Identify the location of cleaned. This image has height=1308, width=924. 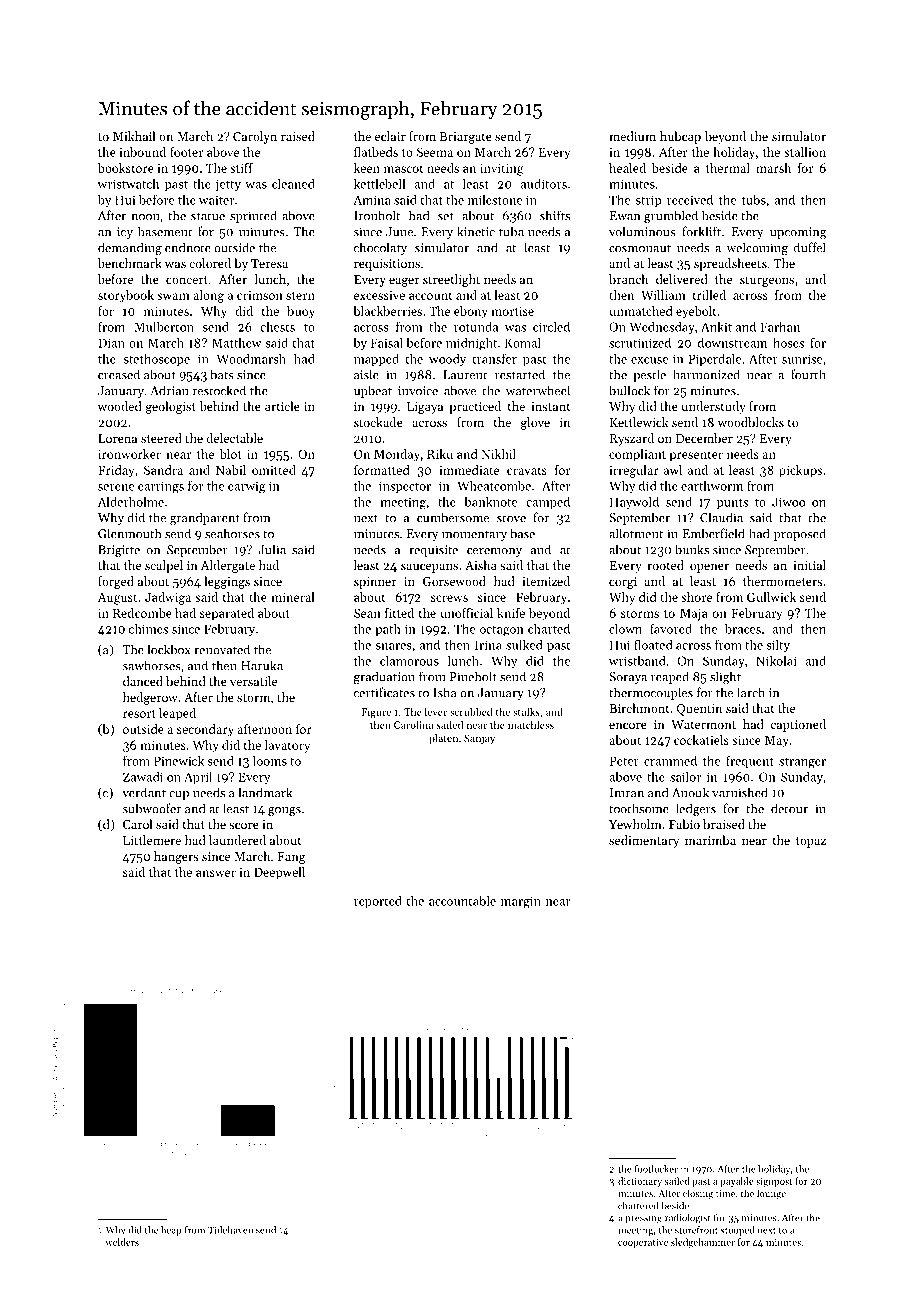
(293, 184).
